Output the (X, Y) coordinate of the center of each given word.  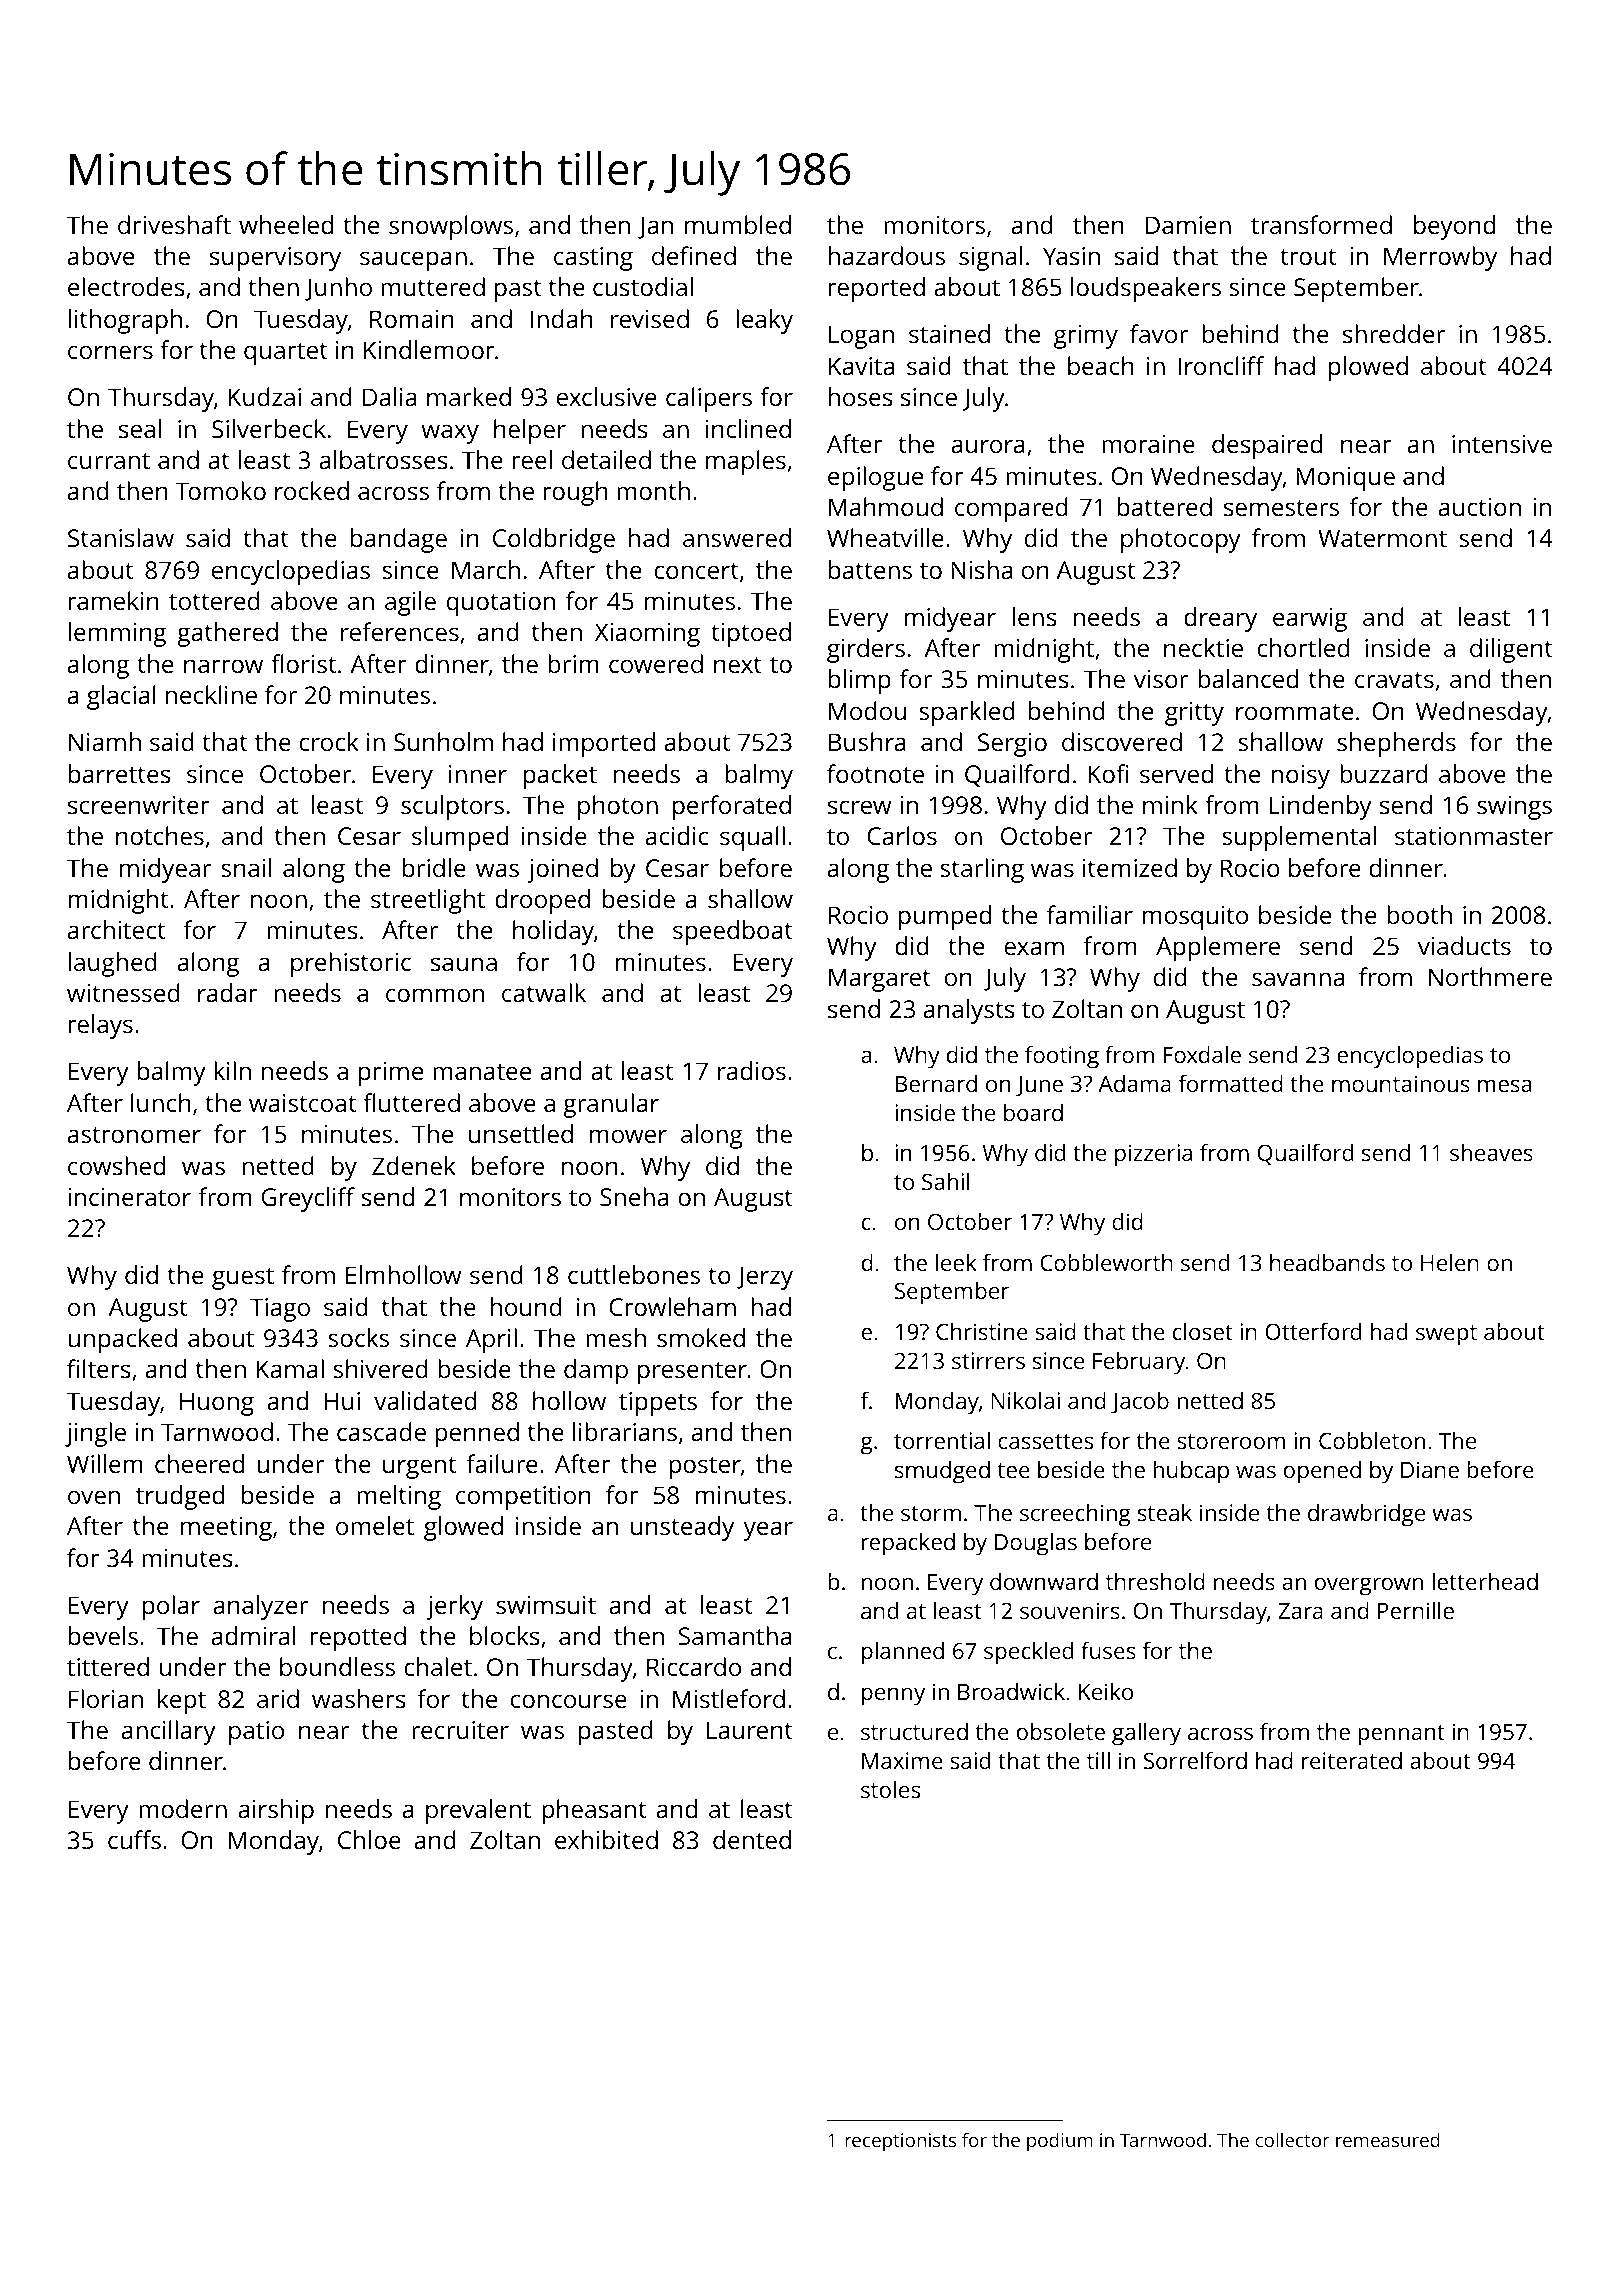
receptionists (900, 2142)
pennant (1401, 1735)
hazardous (887, 255)
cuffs (134, 1839)
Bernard (936, 1083)
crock (329, 741)
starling (982, 870)
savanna (1298, 979)
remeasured (1388, 2139)
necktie (1203, 647)
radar (228, 992)
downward (1044, 1581)
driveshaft (174, 224)
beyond (1454, 227)
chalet (438, 1666)
